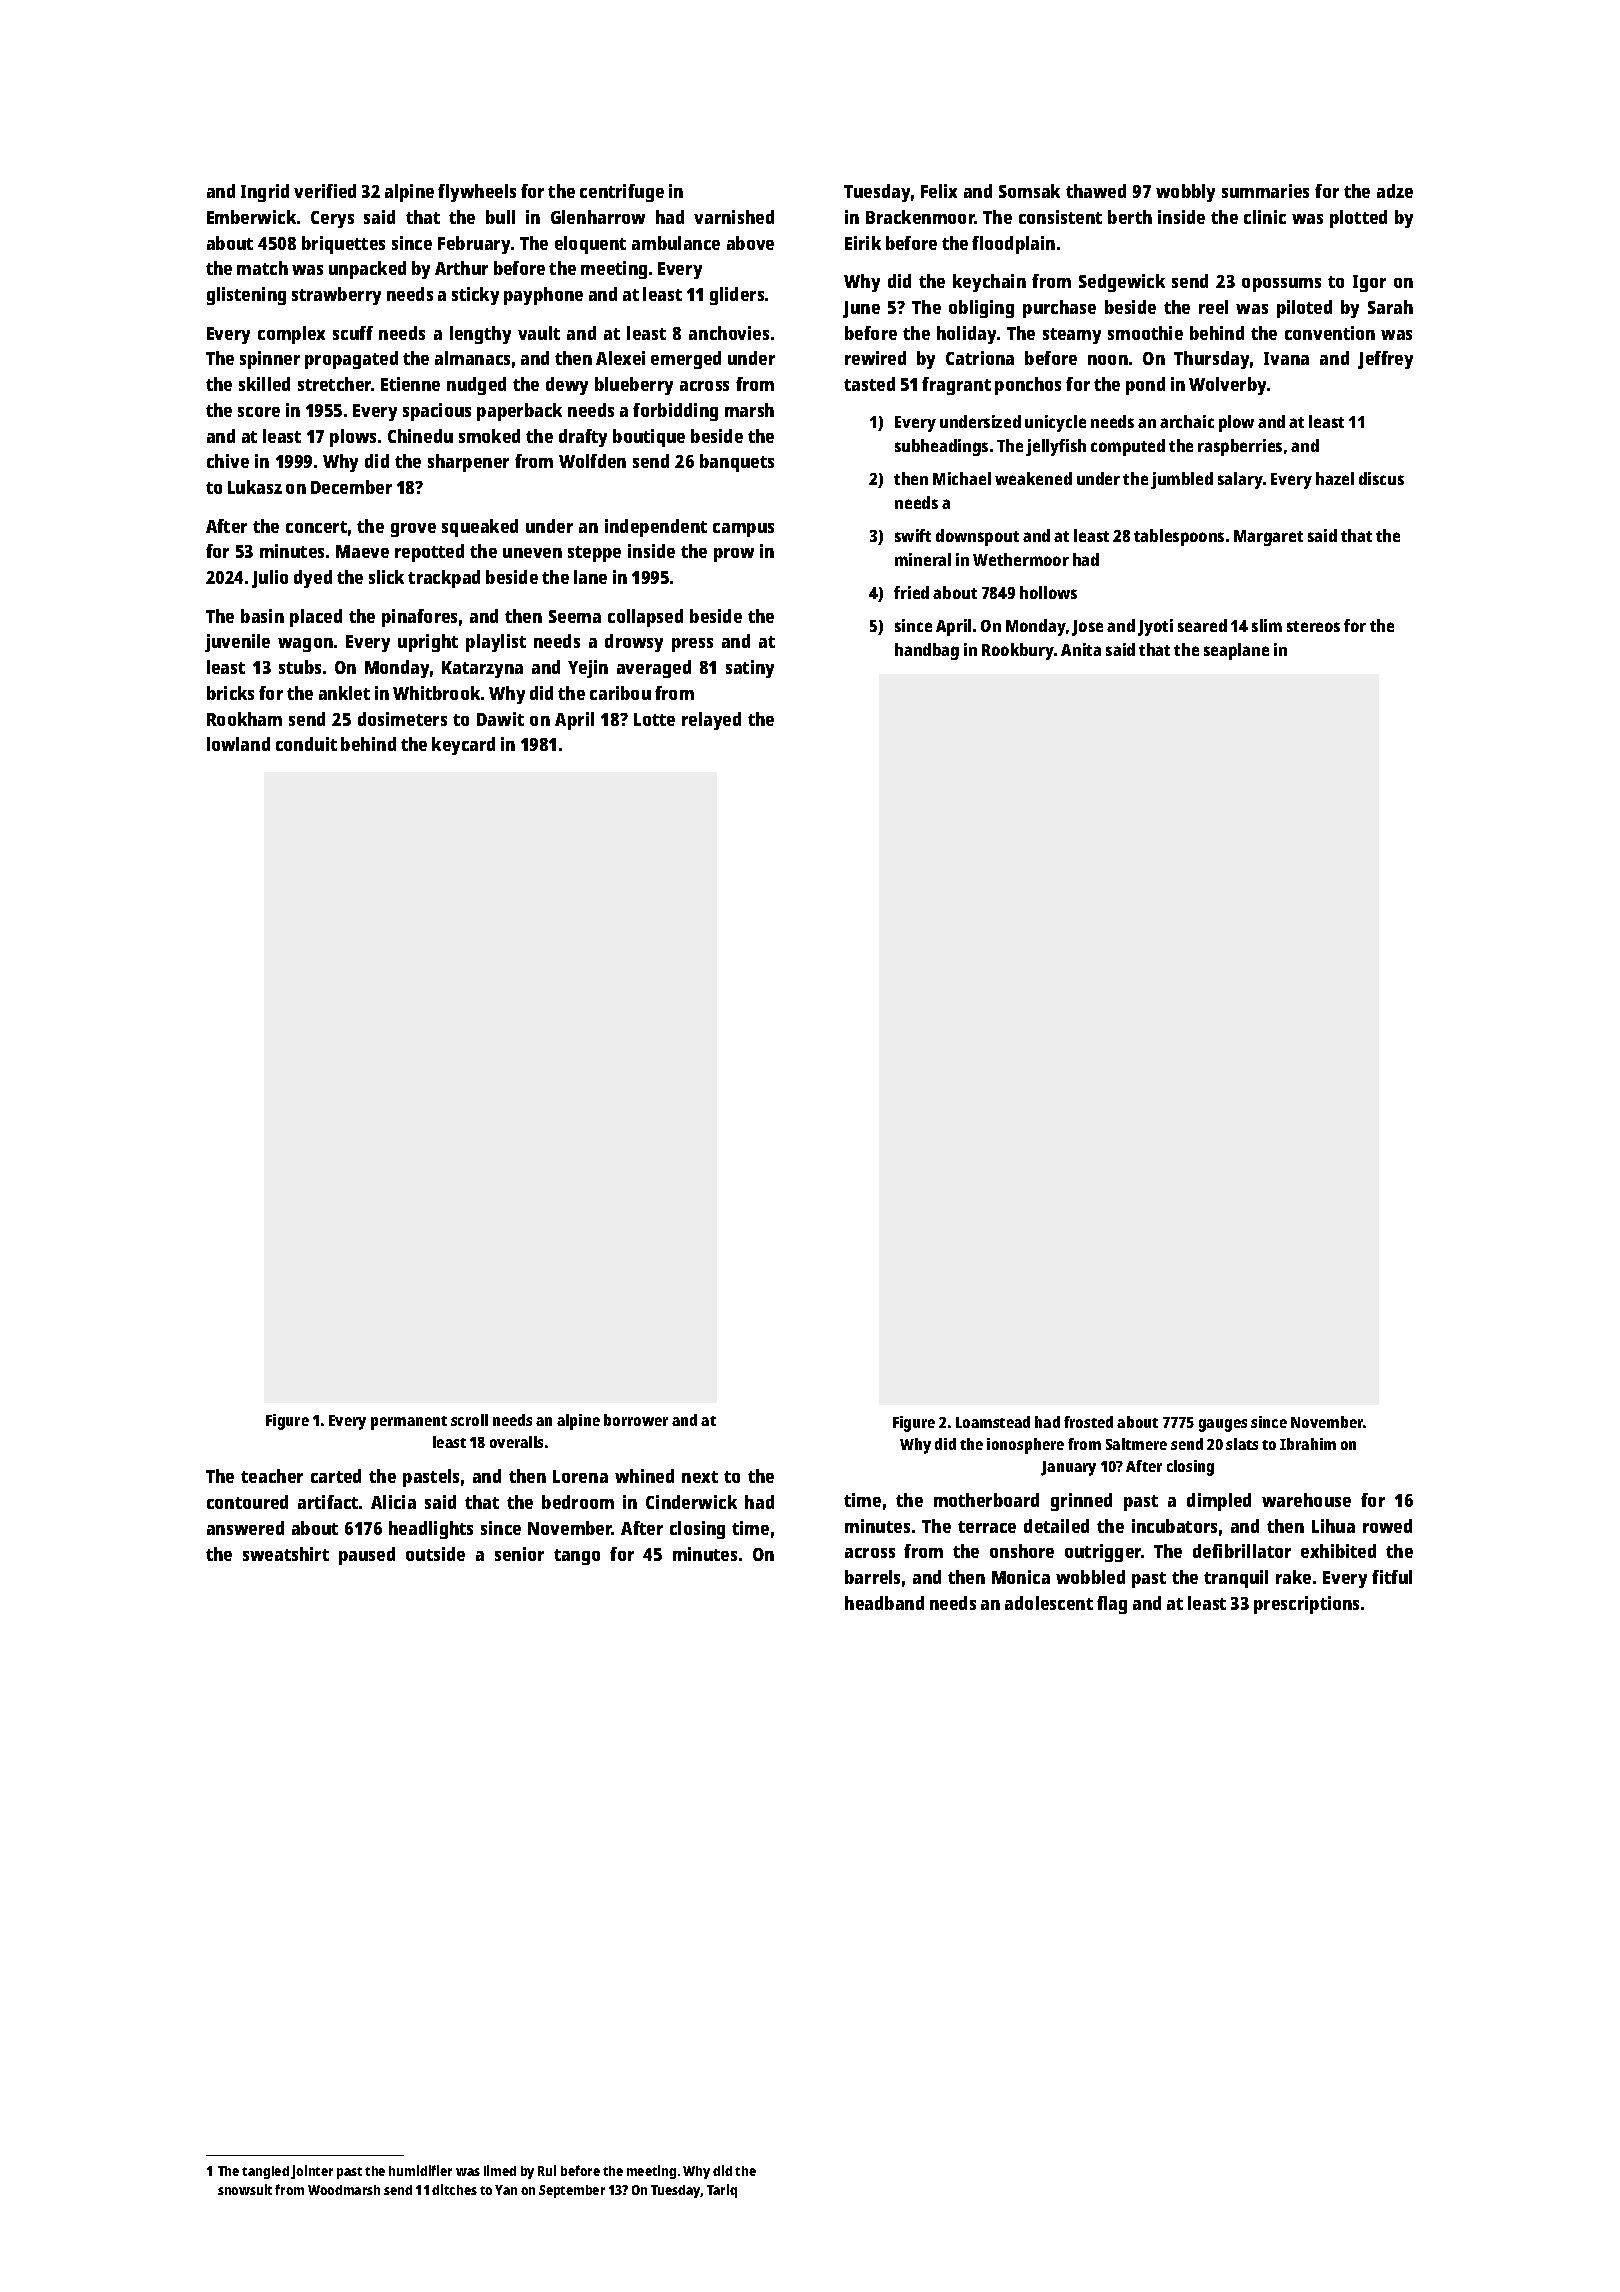 The width and height of the document is (1620, 2292). I want to click on headband, so click(884, 1603).
